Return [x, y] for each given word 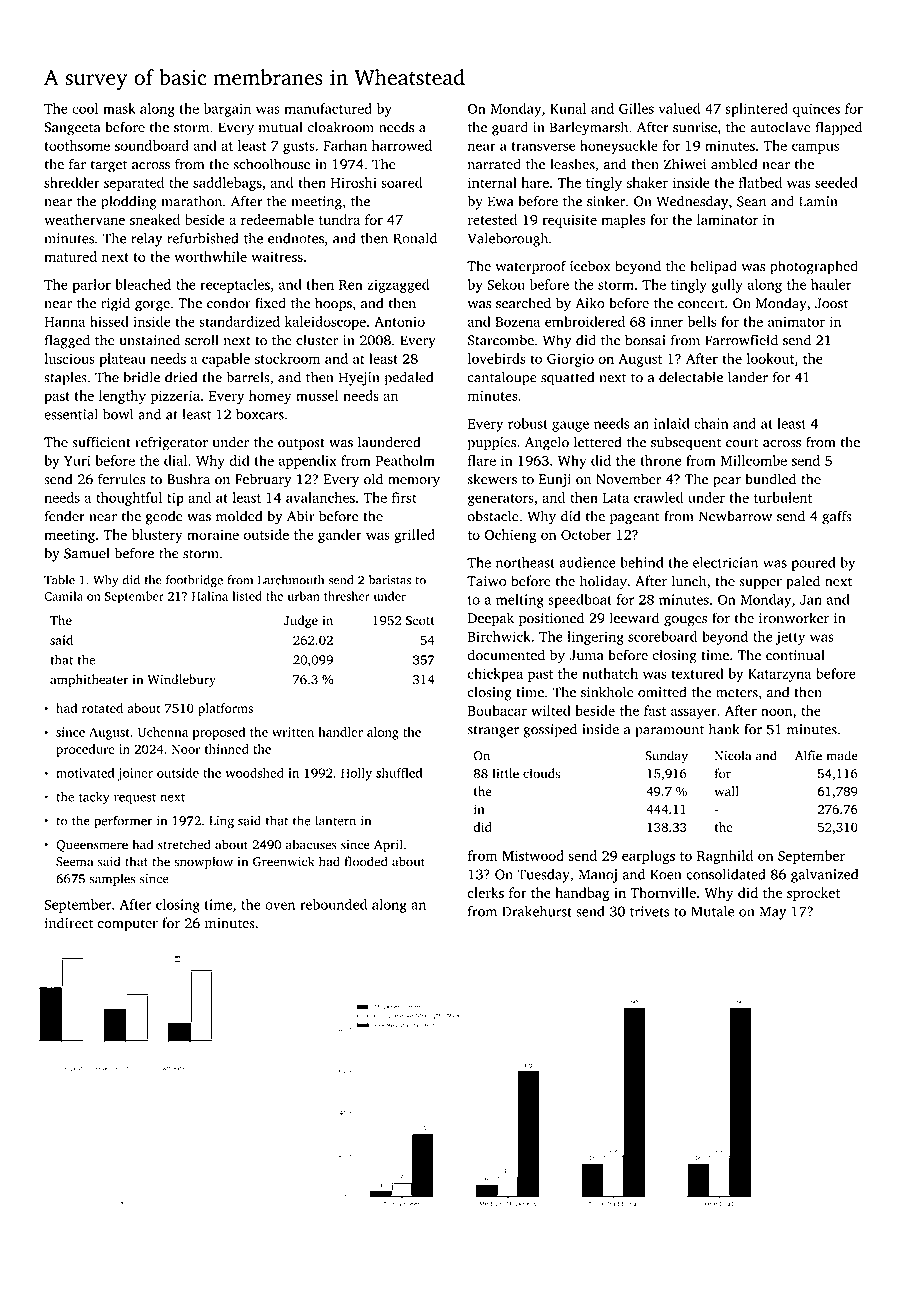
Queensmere [92, 846]
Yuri [77, 460]
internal [492, 182]
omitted [662, 692]
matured [70, 256]
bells [702, 321]
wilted [550, 710]
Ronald [415, 238]
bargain [227, 110]
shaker [647, 182]
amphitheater [89, 680]
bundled [770, 479]
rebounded [333, 904]
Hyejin [359, 379]
